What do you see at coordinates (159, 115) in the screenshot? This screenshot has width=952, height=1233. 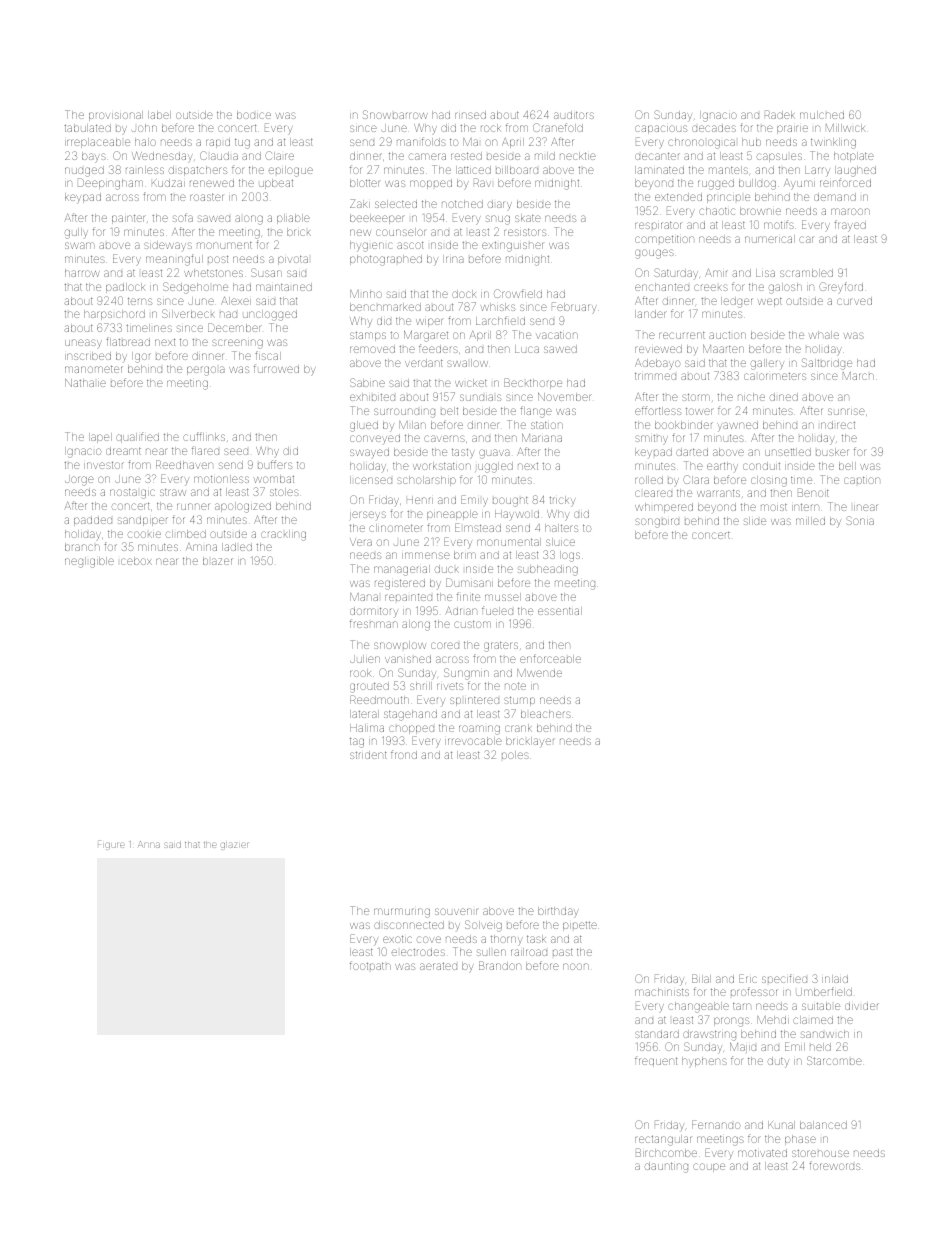 I see `label` at bounding box center [159, 115].
